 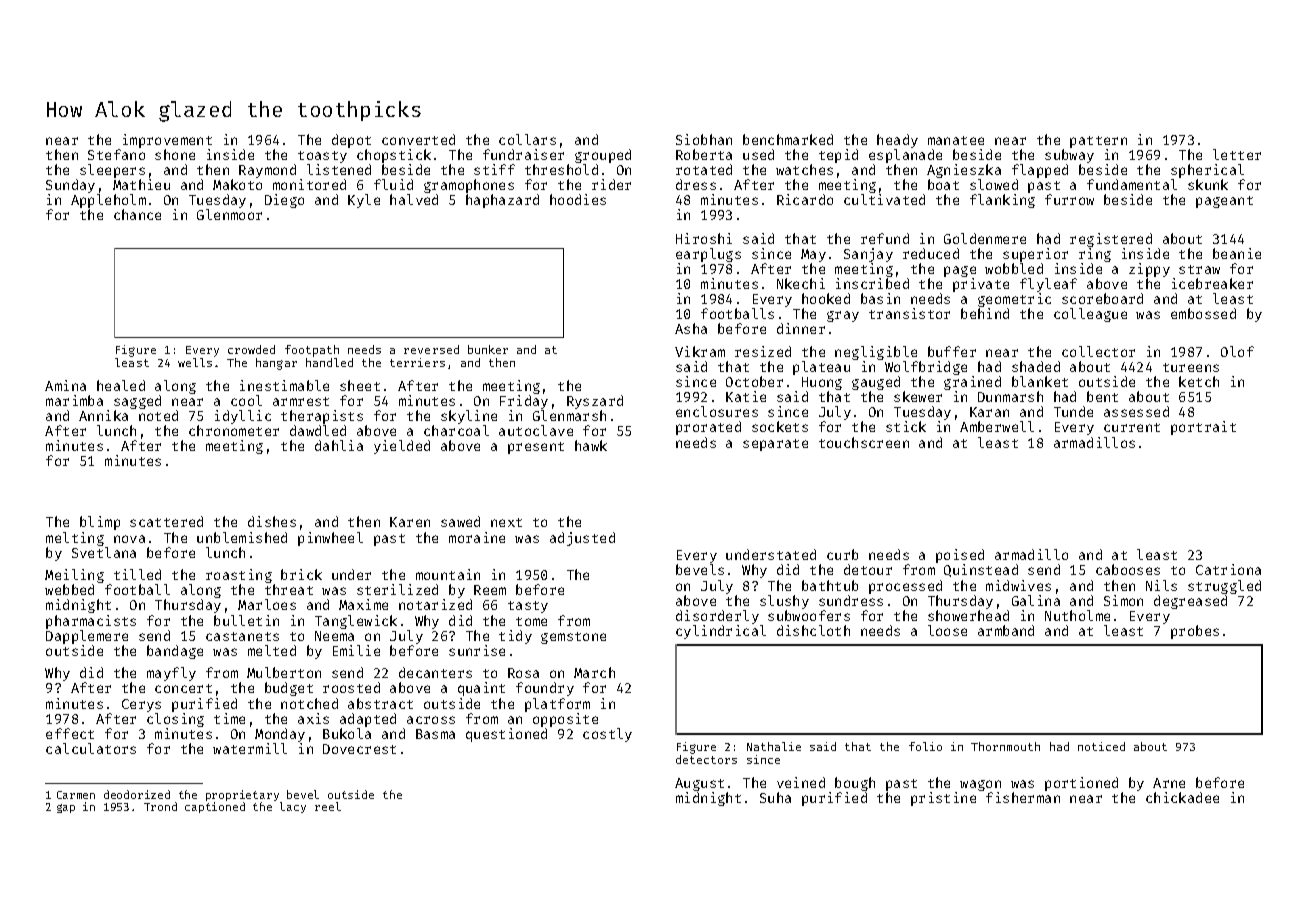 What do you see at coordinates (691, 328) in the screenshot?
I see `Asha` at bounding box center [691, 328].
